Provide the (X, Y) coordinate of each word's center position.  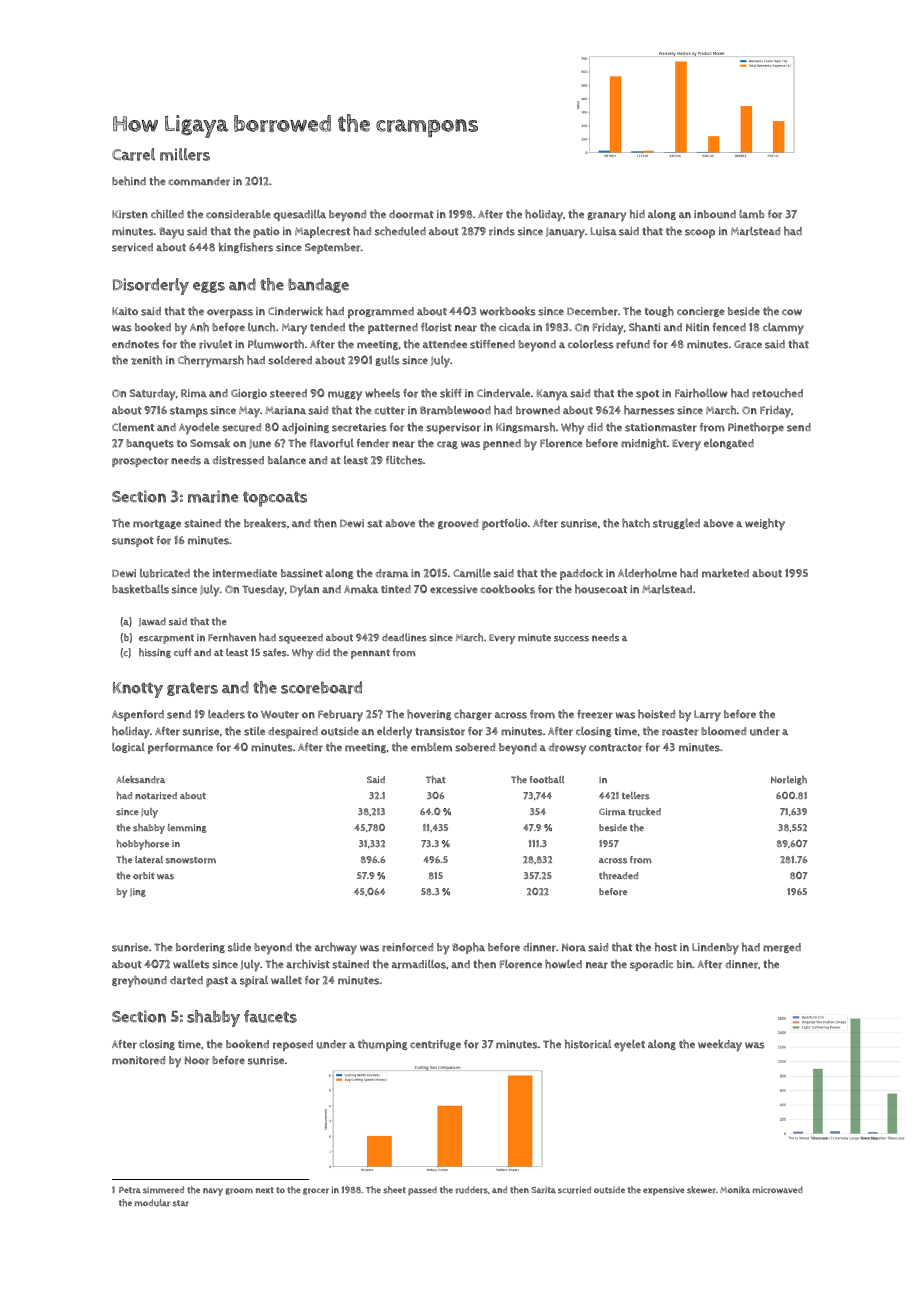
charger (473, 714)
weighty (765, 524)
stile (254, 731)
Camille (472, 573)
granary (606, 217)
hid (637, 214)
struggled (676, 523)
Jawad (152, 621)
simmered (163, 1190)
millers (185, 154)
